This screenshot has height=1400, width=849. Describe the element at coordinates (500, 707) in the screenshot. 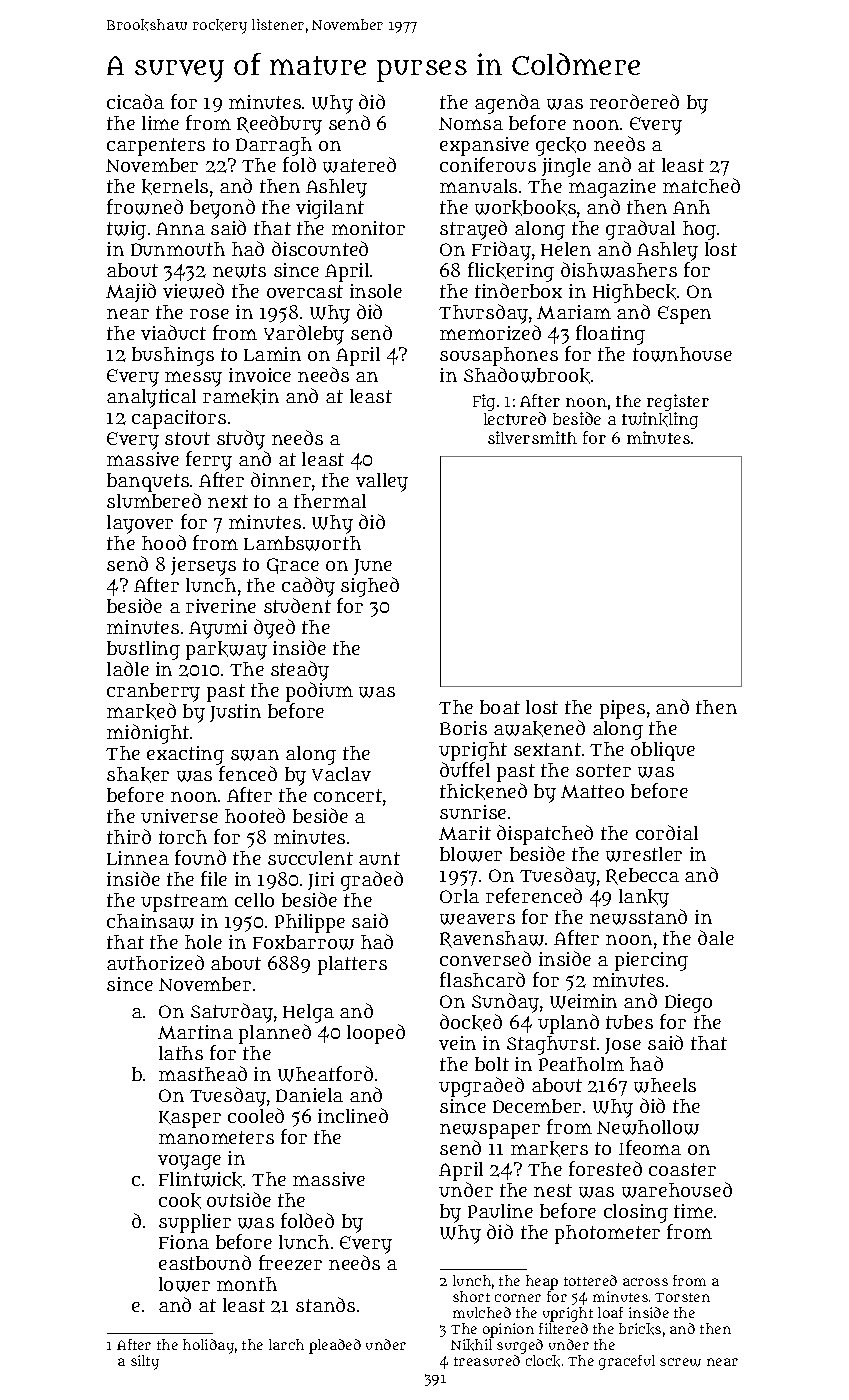

I see `boat` at that location.
